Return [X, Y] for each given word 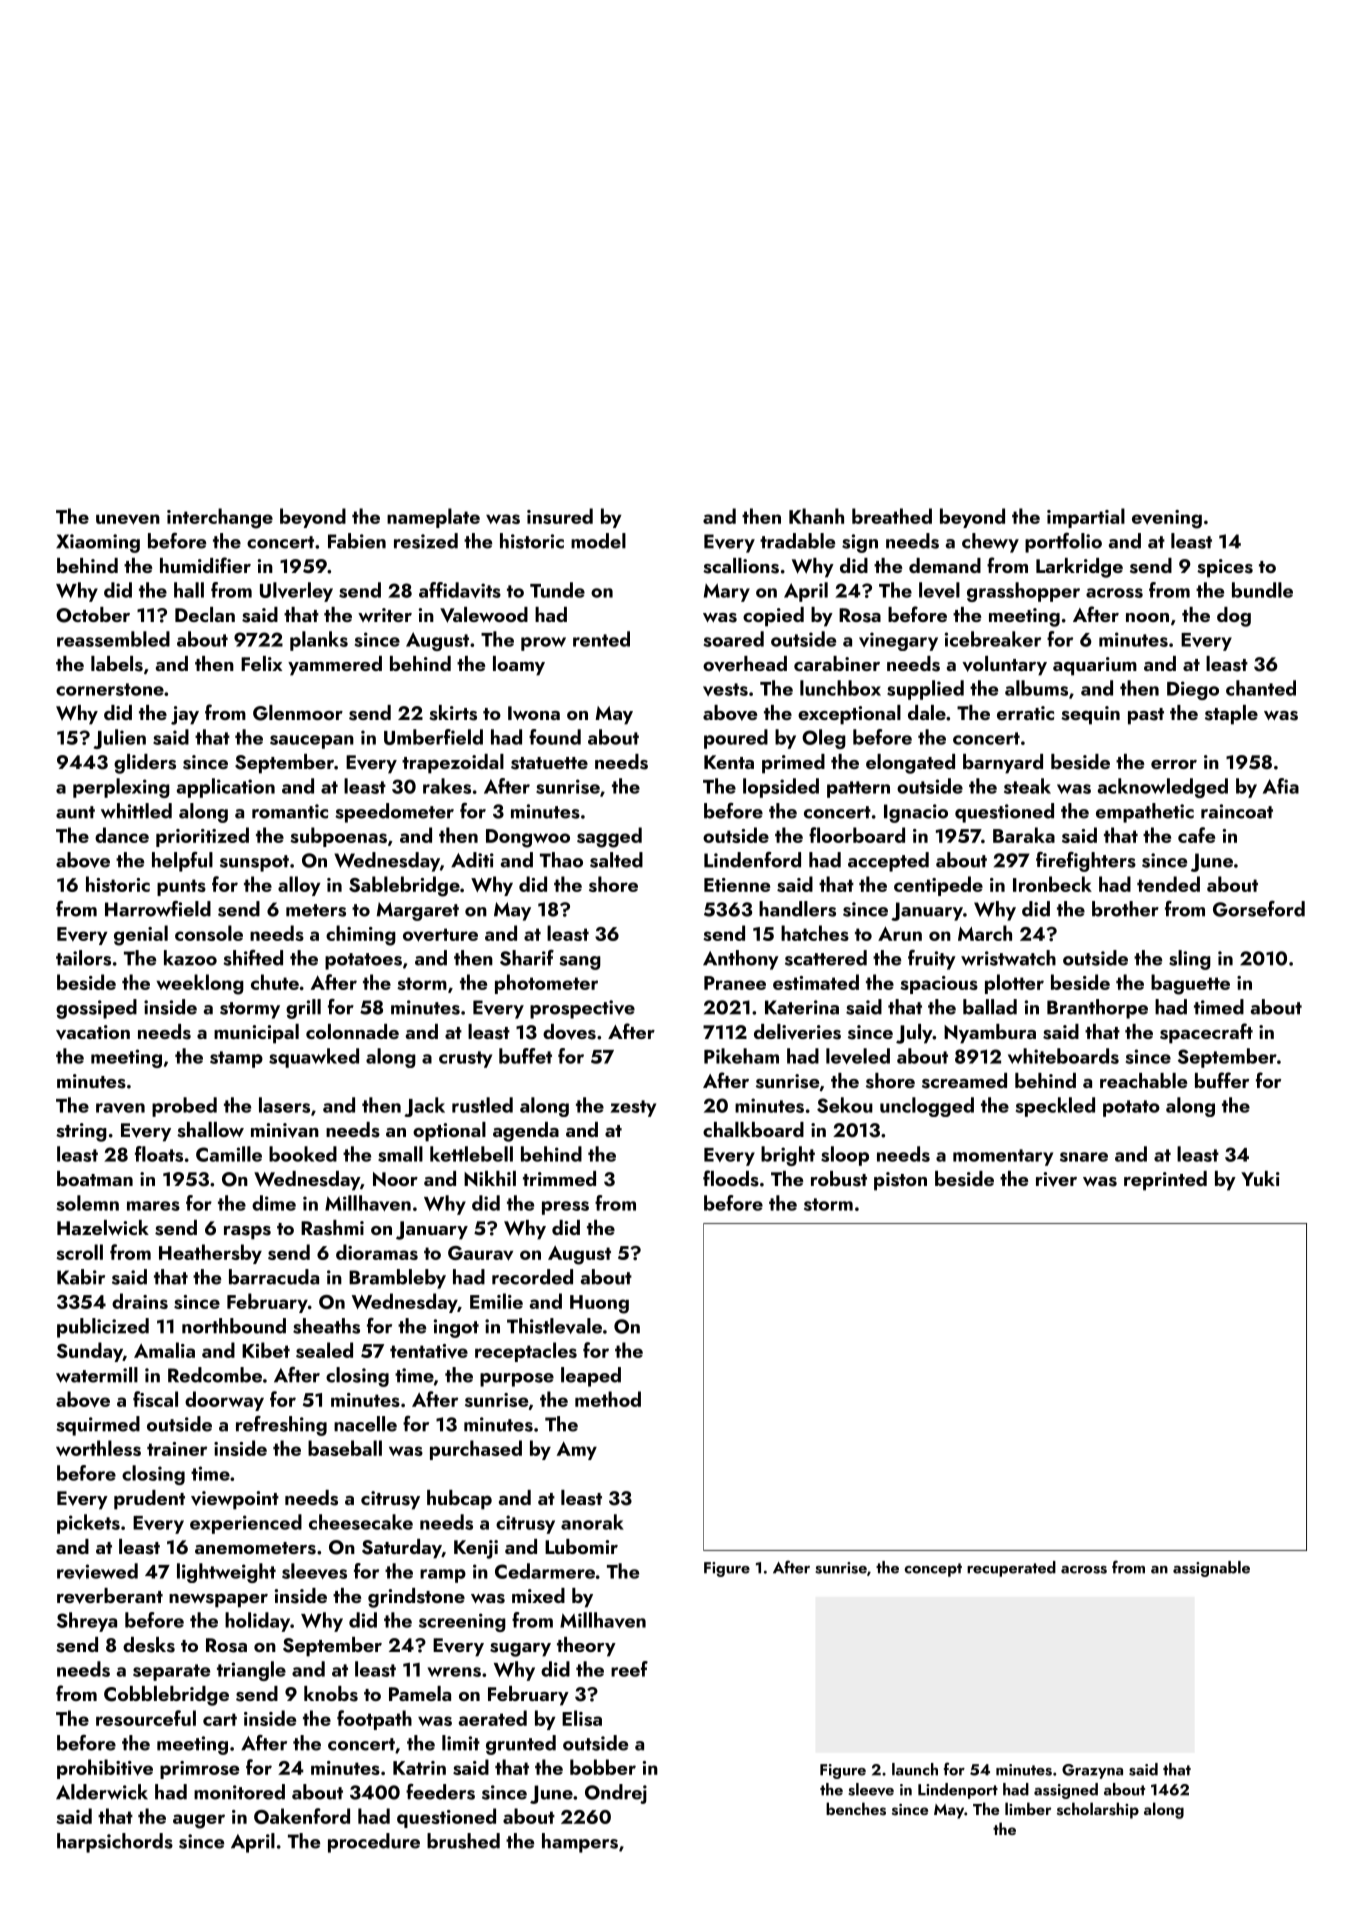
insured [560, 516]
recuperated [1011, 1569]
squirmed [98, 1426]
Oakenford [302, 1816]
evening [1167, 519]
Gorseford [1259, 909]
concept [933, 1570]
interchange [220, 518]
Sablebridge [404, 886]
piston [900, 1181]
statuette [549, 763]
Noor [395, 1179]
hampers [580, 1843]
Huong [599, 1304]
